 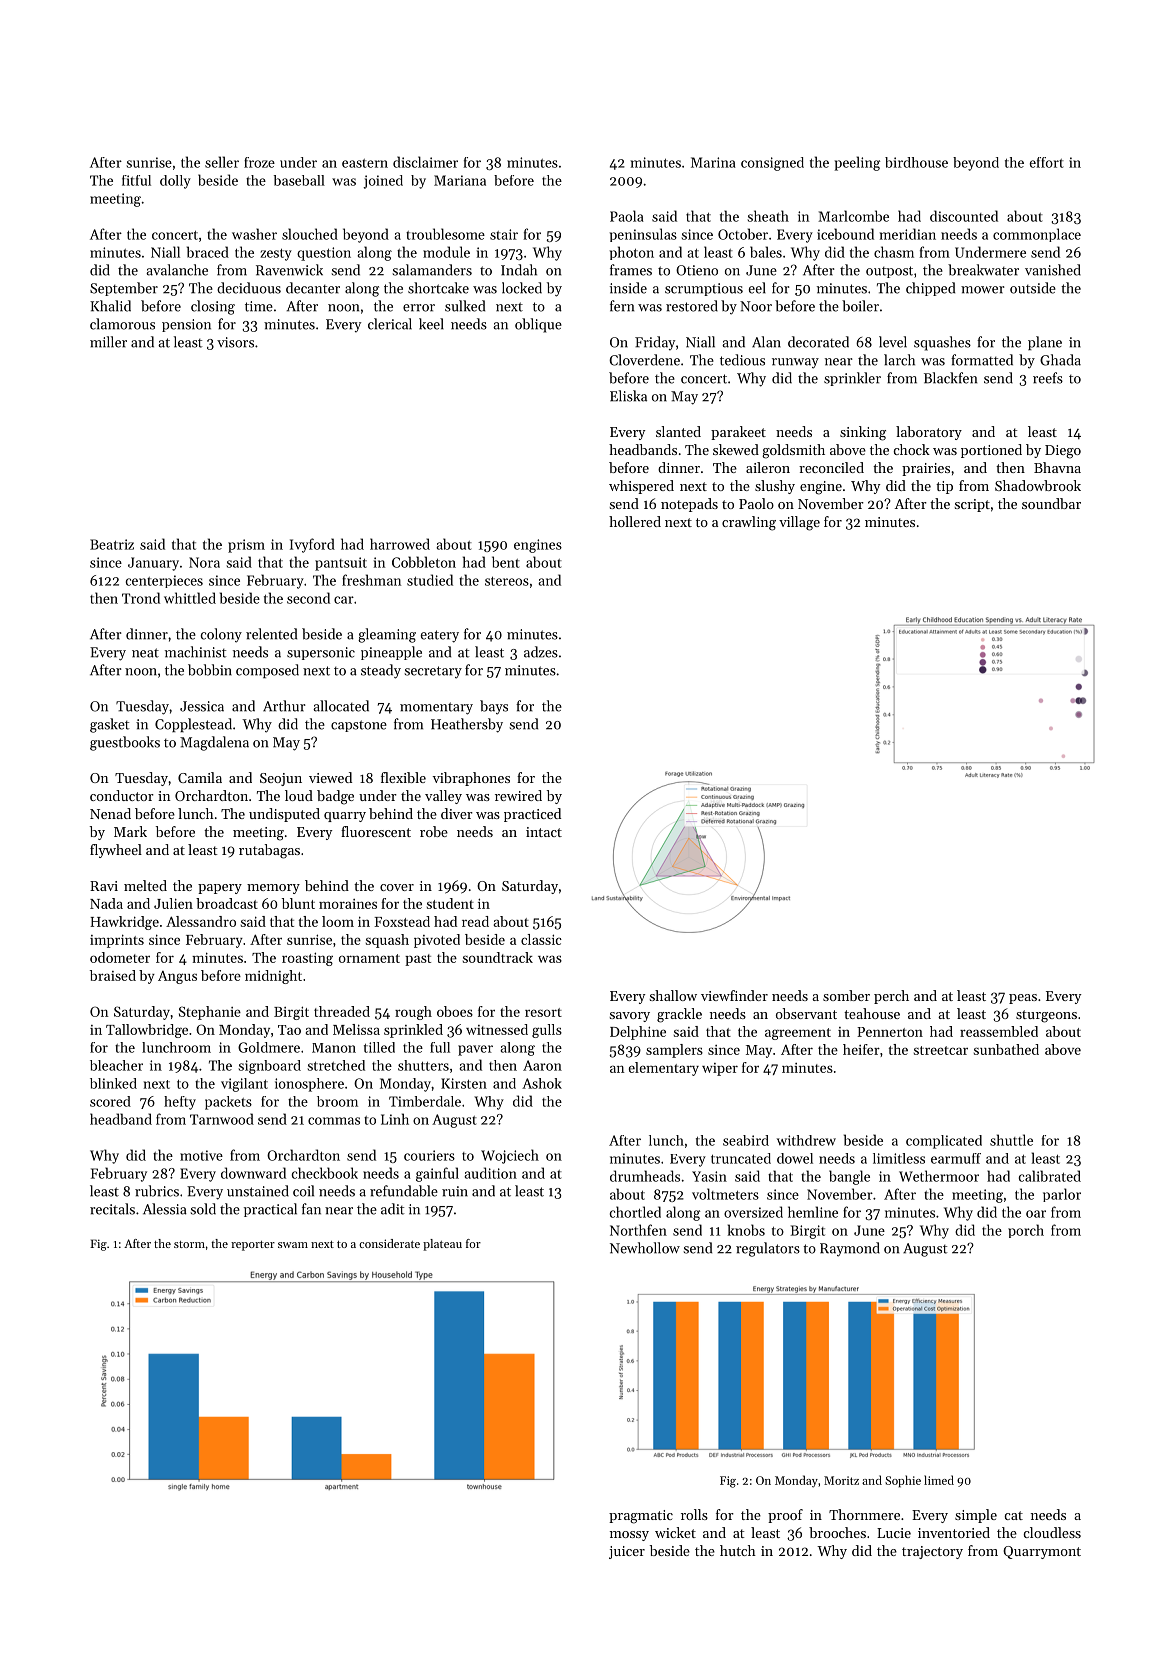 What do you see at coordinates (641, 1517) in the document?
I see `pragmatic` at bounding box center [641, 1517].
